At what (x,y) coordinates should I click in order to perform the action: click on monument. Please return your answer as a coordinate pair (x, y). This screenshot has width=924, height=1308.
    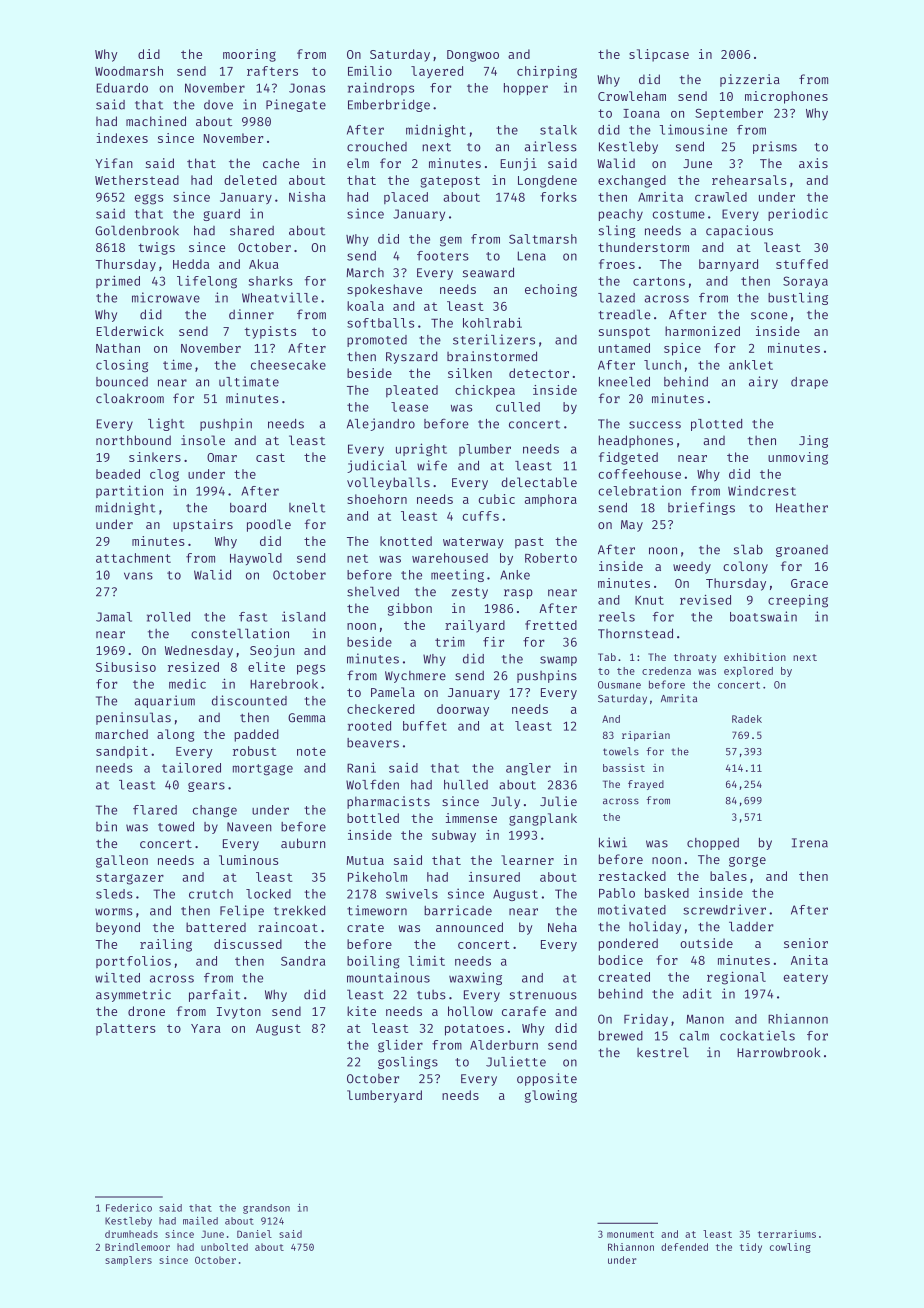
    Looking at the image, I should click on (630, 1234).
